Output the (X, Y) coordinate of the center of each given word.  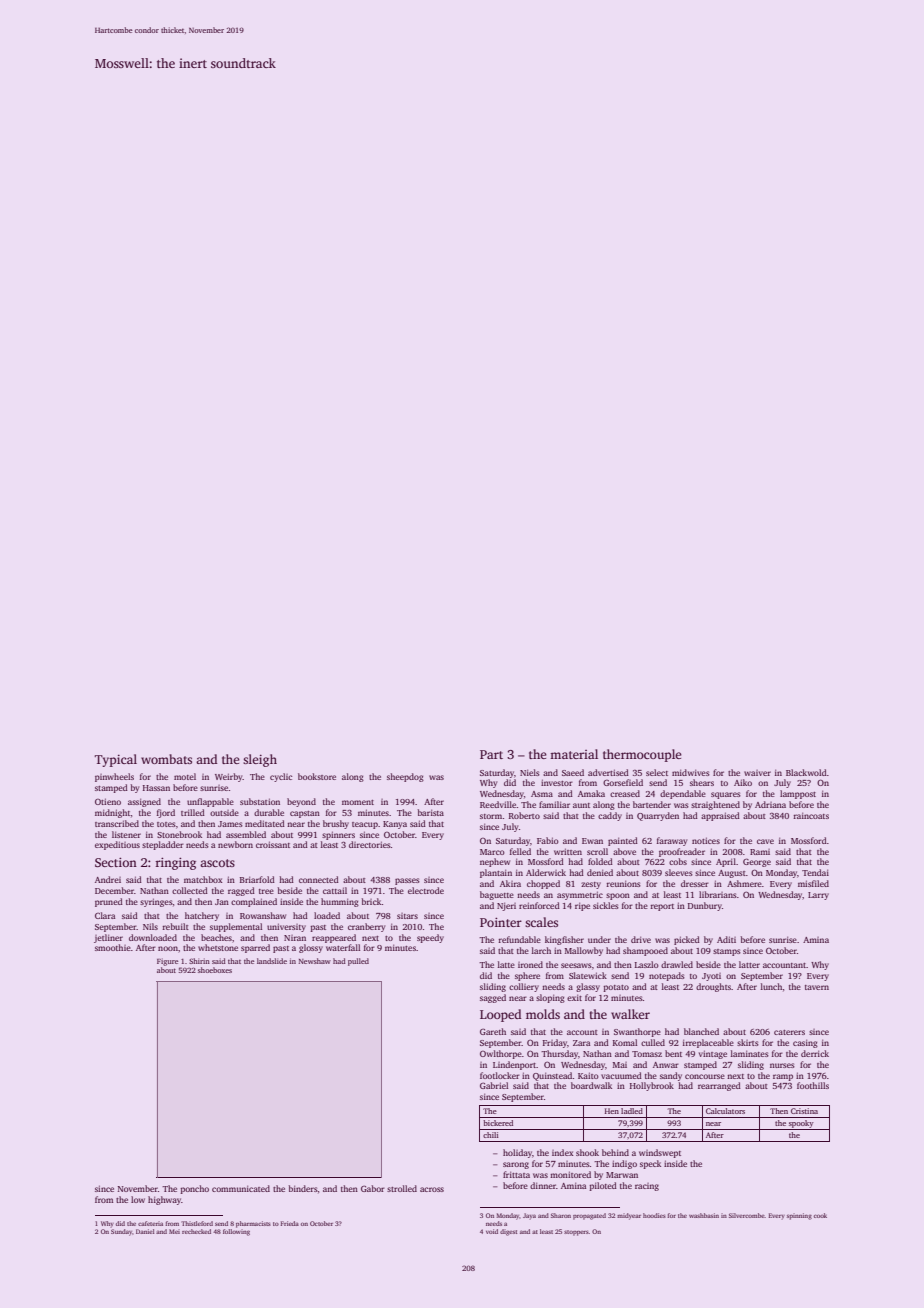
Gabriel (494, 1085)
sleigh (260, 760)
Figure (167, 962)
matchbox (203, 879)
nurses (782, 1065)
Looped (500, 1015)
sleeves (679, 872)
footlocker (500, 1075)
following (236, 1232)
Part (491, 754)
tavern (817, 987)
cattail (335, 890)
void (492, 1231)
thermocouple (642, 755)
